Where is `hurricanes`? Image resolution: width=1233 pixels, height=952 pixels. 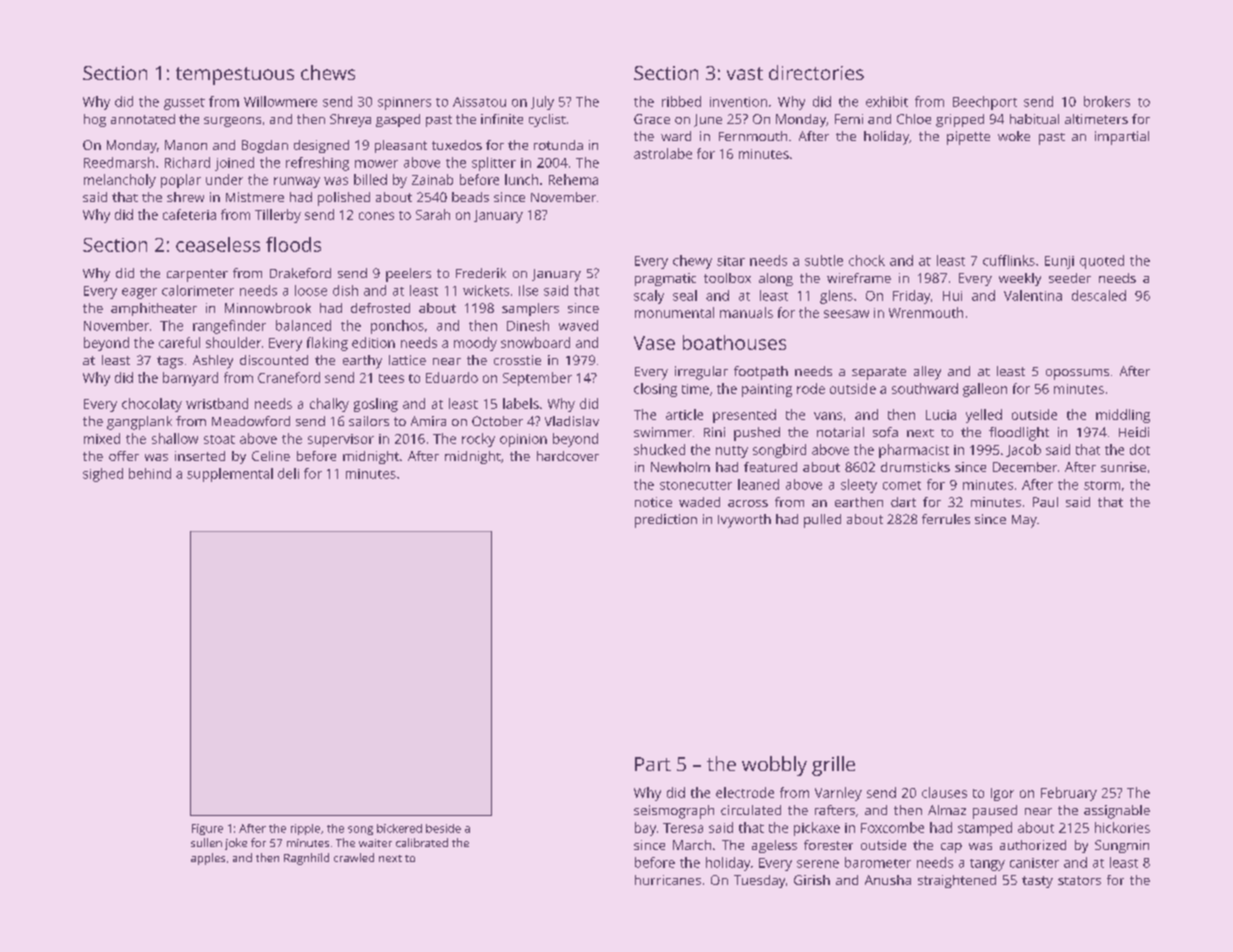 hurricanes is located at coordinates (668, 880).
